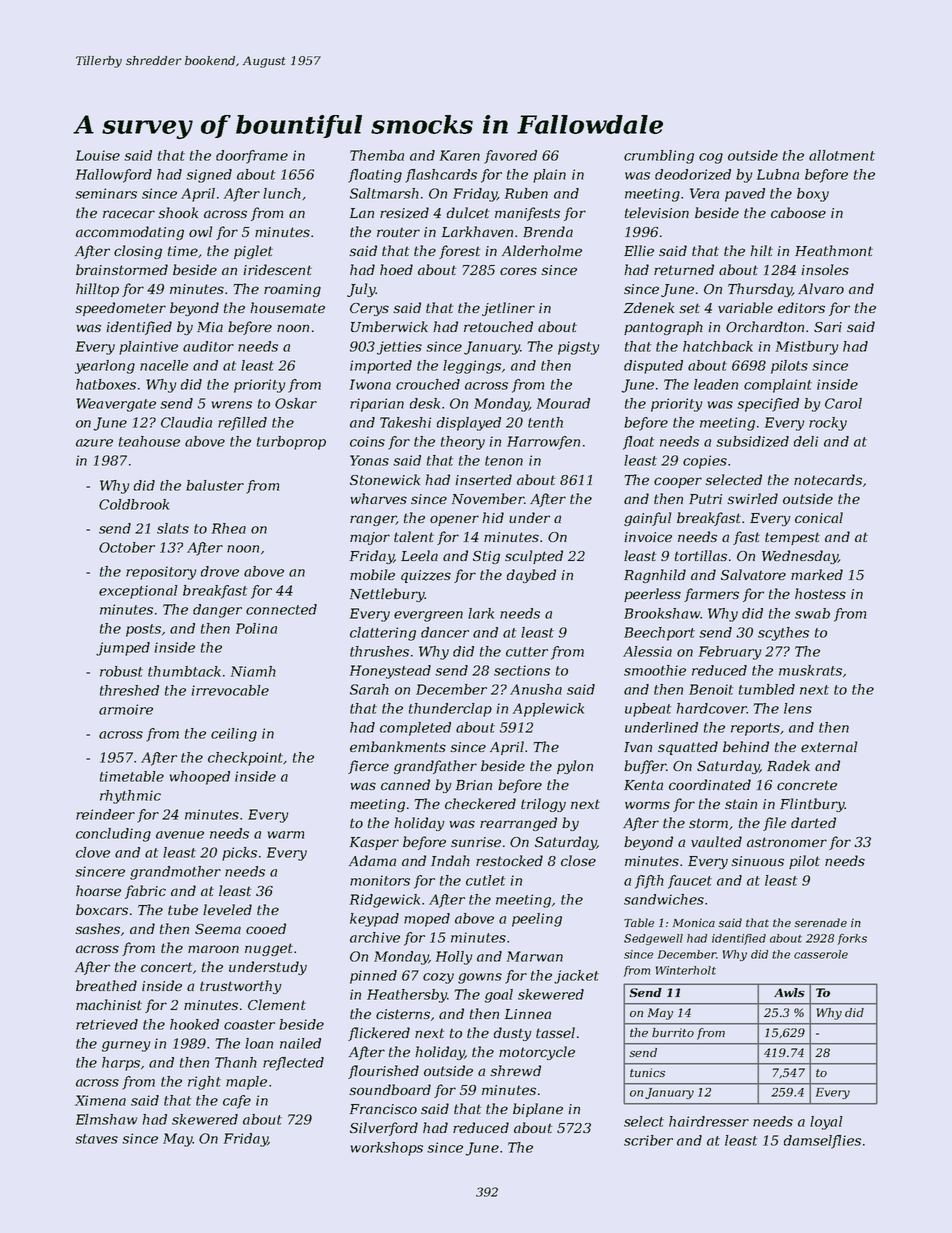 The height and width of the image is (1233, 952). I want to click on tortillas, so click(701, 555).
